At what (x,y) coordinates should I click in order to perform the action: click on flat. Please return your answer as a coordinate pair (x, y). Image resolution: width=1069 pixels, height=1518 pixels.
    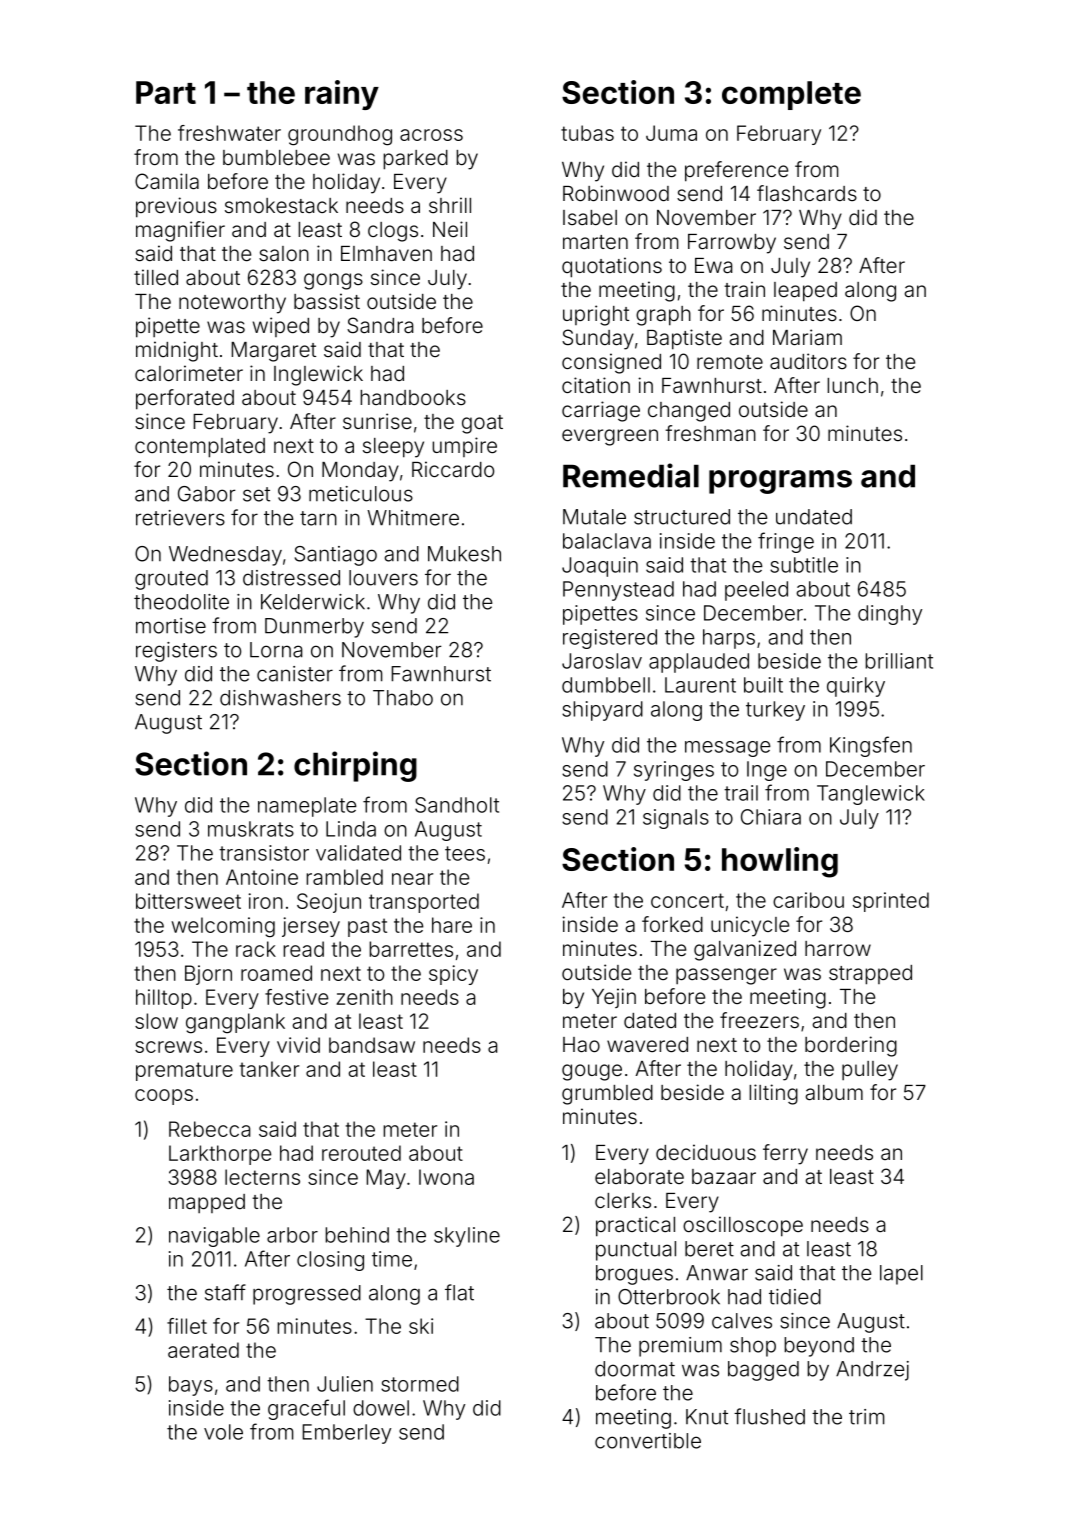
    Looking at the image, I should click on (459, 1292).
